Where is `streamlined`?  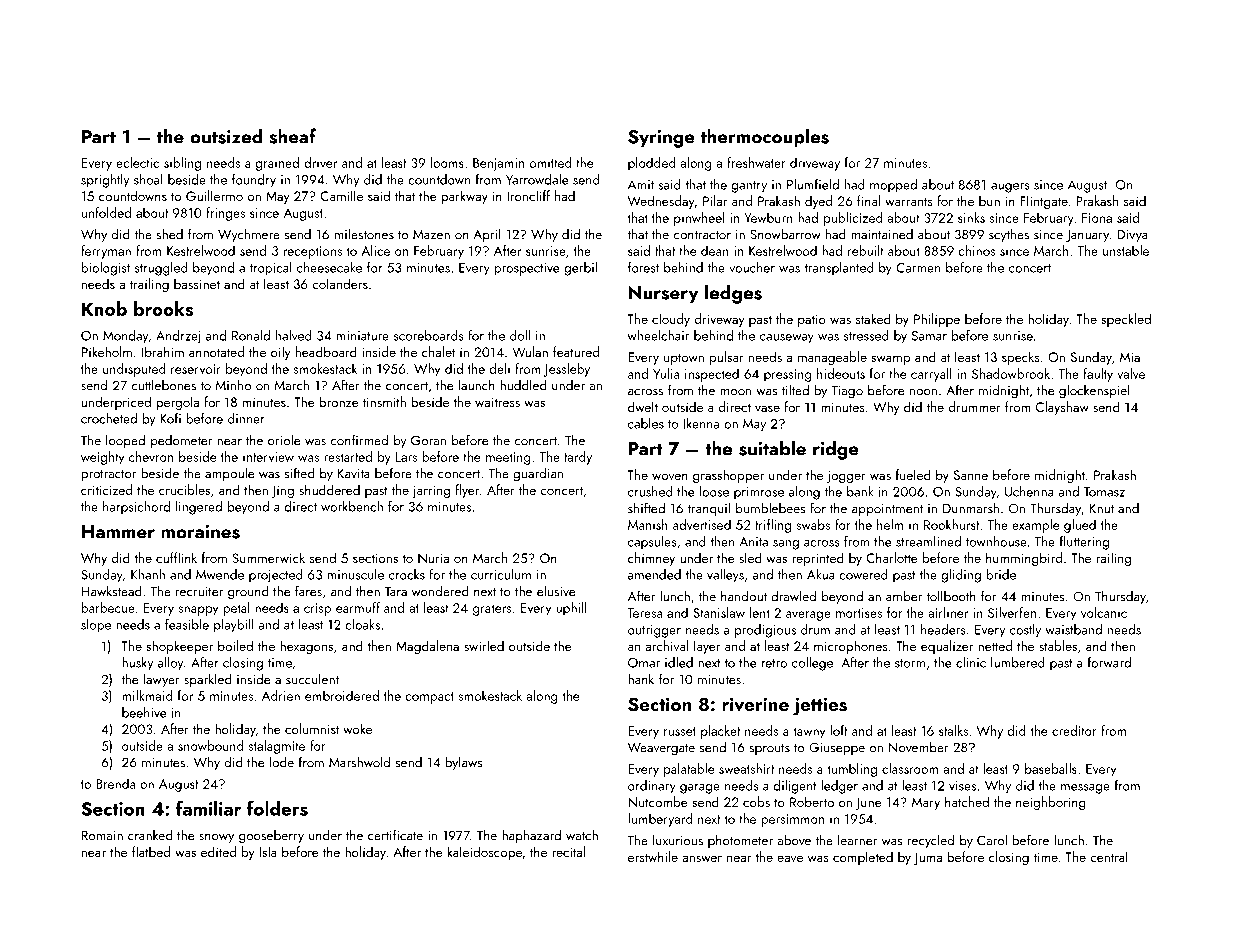
streamlined is located at coordinates (928, 541).
